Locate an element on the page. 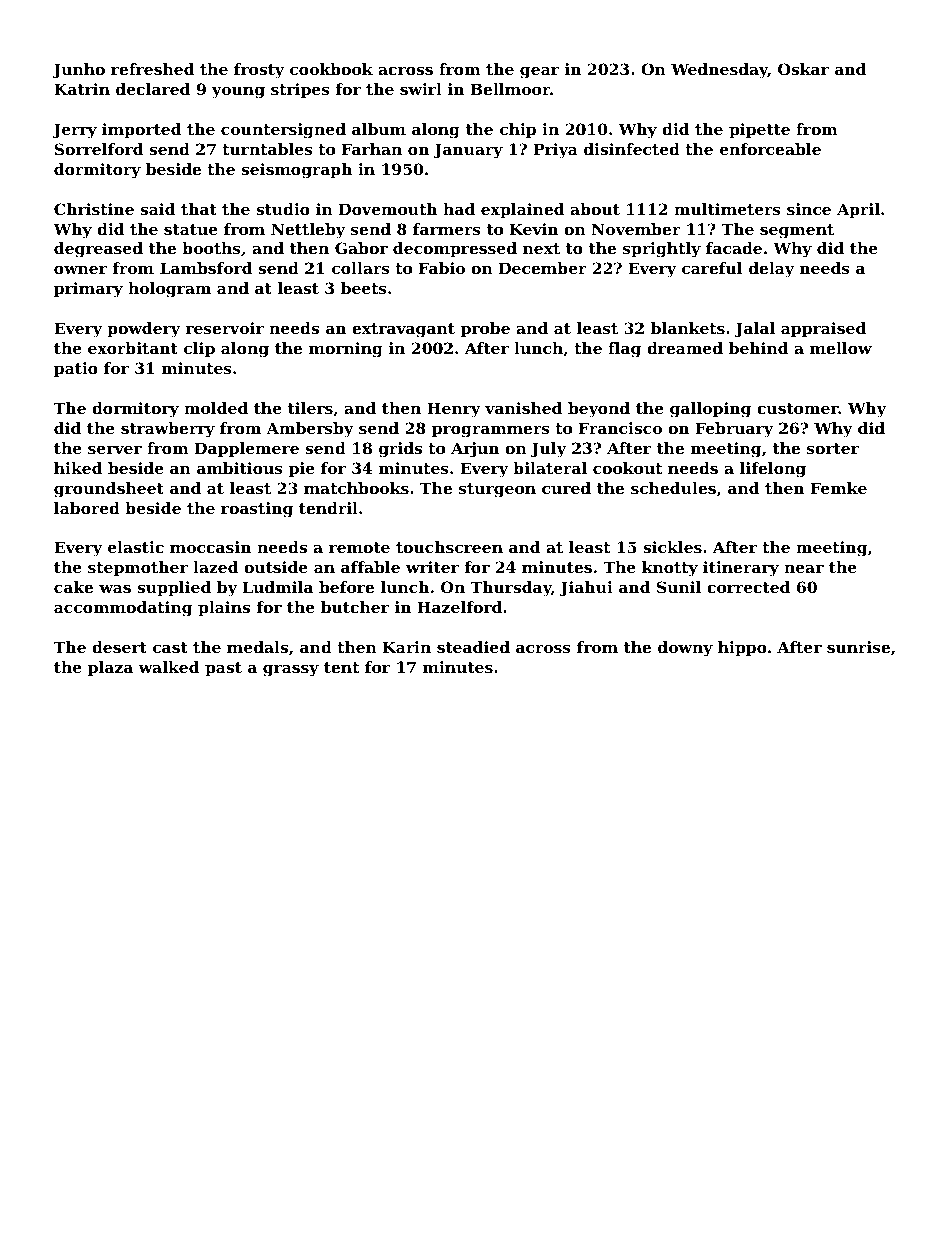  Fabio is located at coordinates (442, 268).
